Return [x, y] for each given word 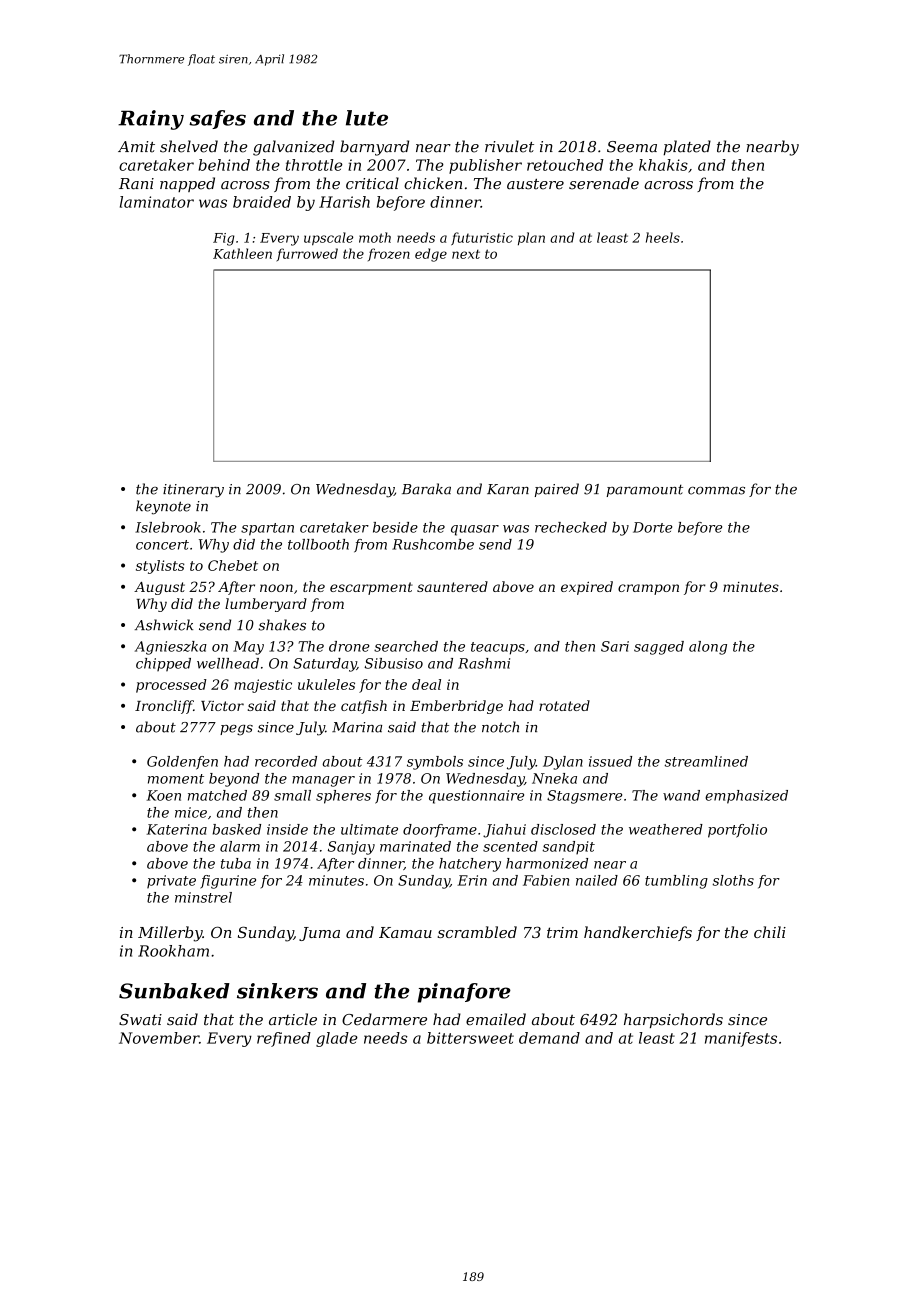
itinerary [193, 491]
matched [217, 795]
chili [770, 932]
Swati [140, 1020]
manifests [741, 1039]
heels [663, 237]
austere [535, 184]
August [159, 588]
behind [224, 165]
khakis [663, 165]
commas [716, 491]
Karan [508, 489]
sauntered [452, 586]
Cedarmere [384, 1019]
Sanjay [351, 848]
